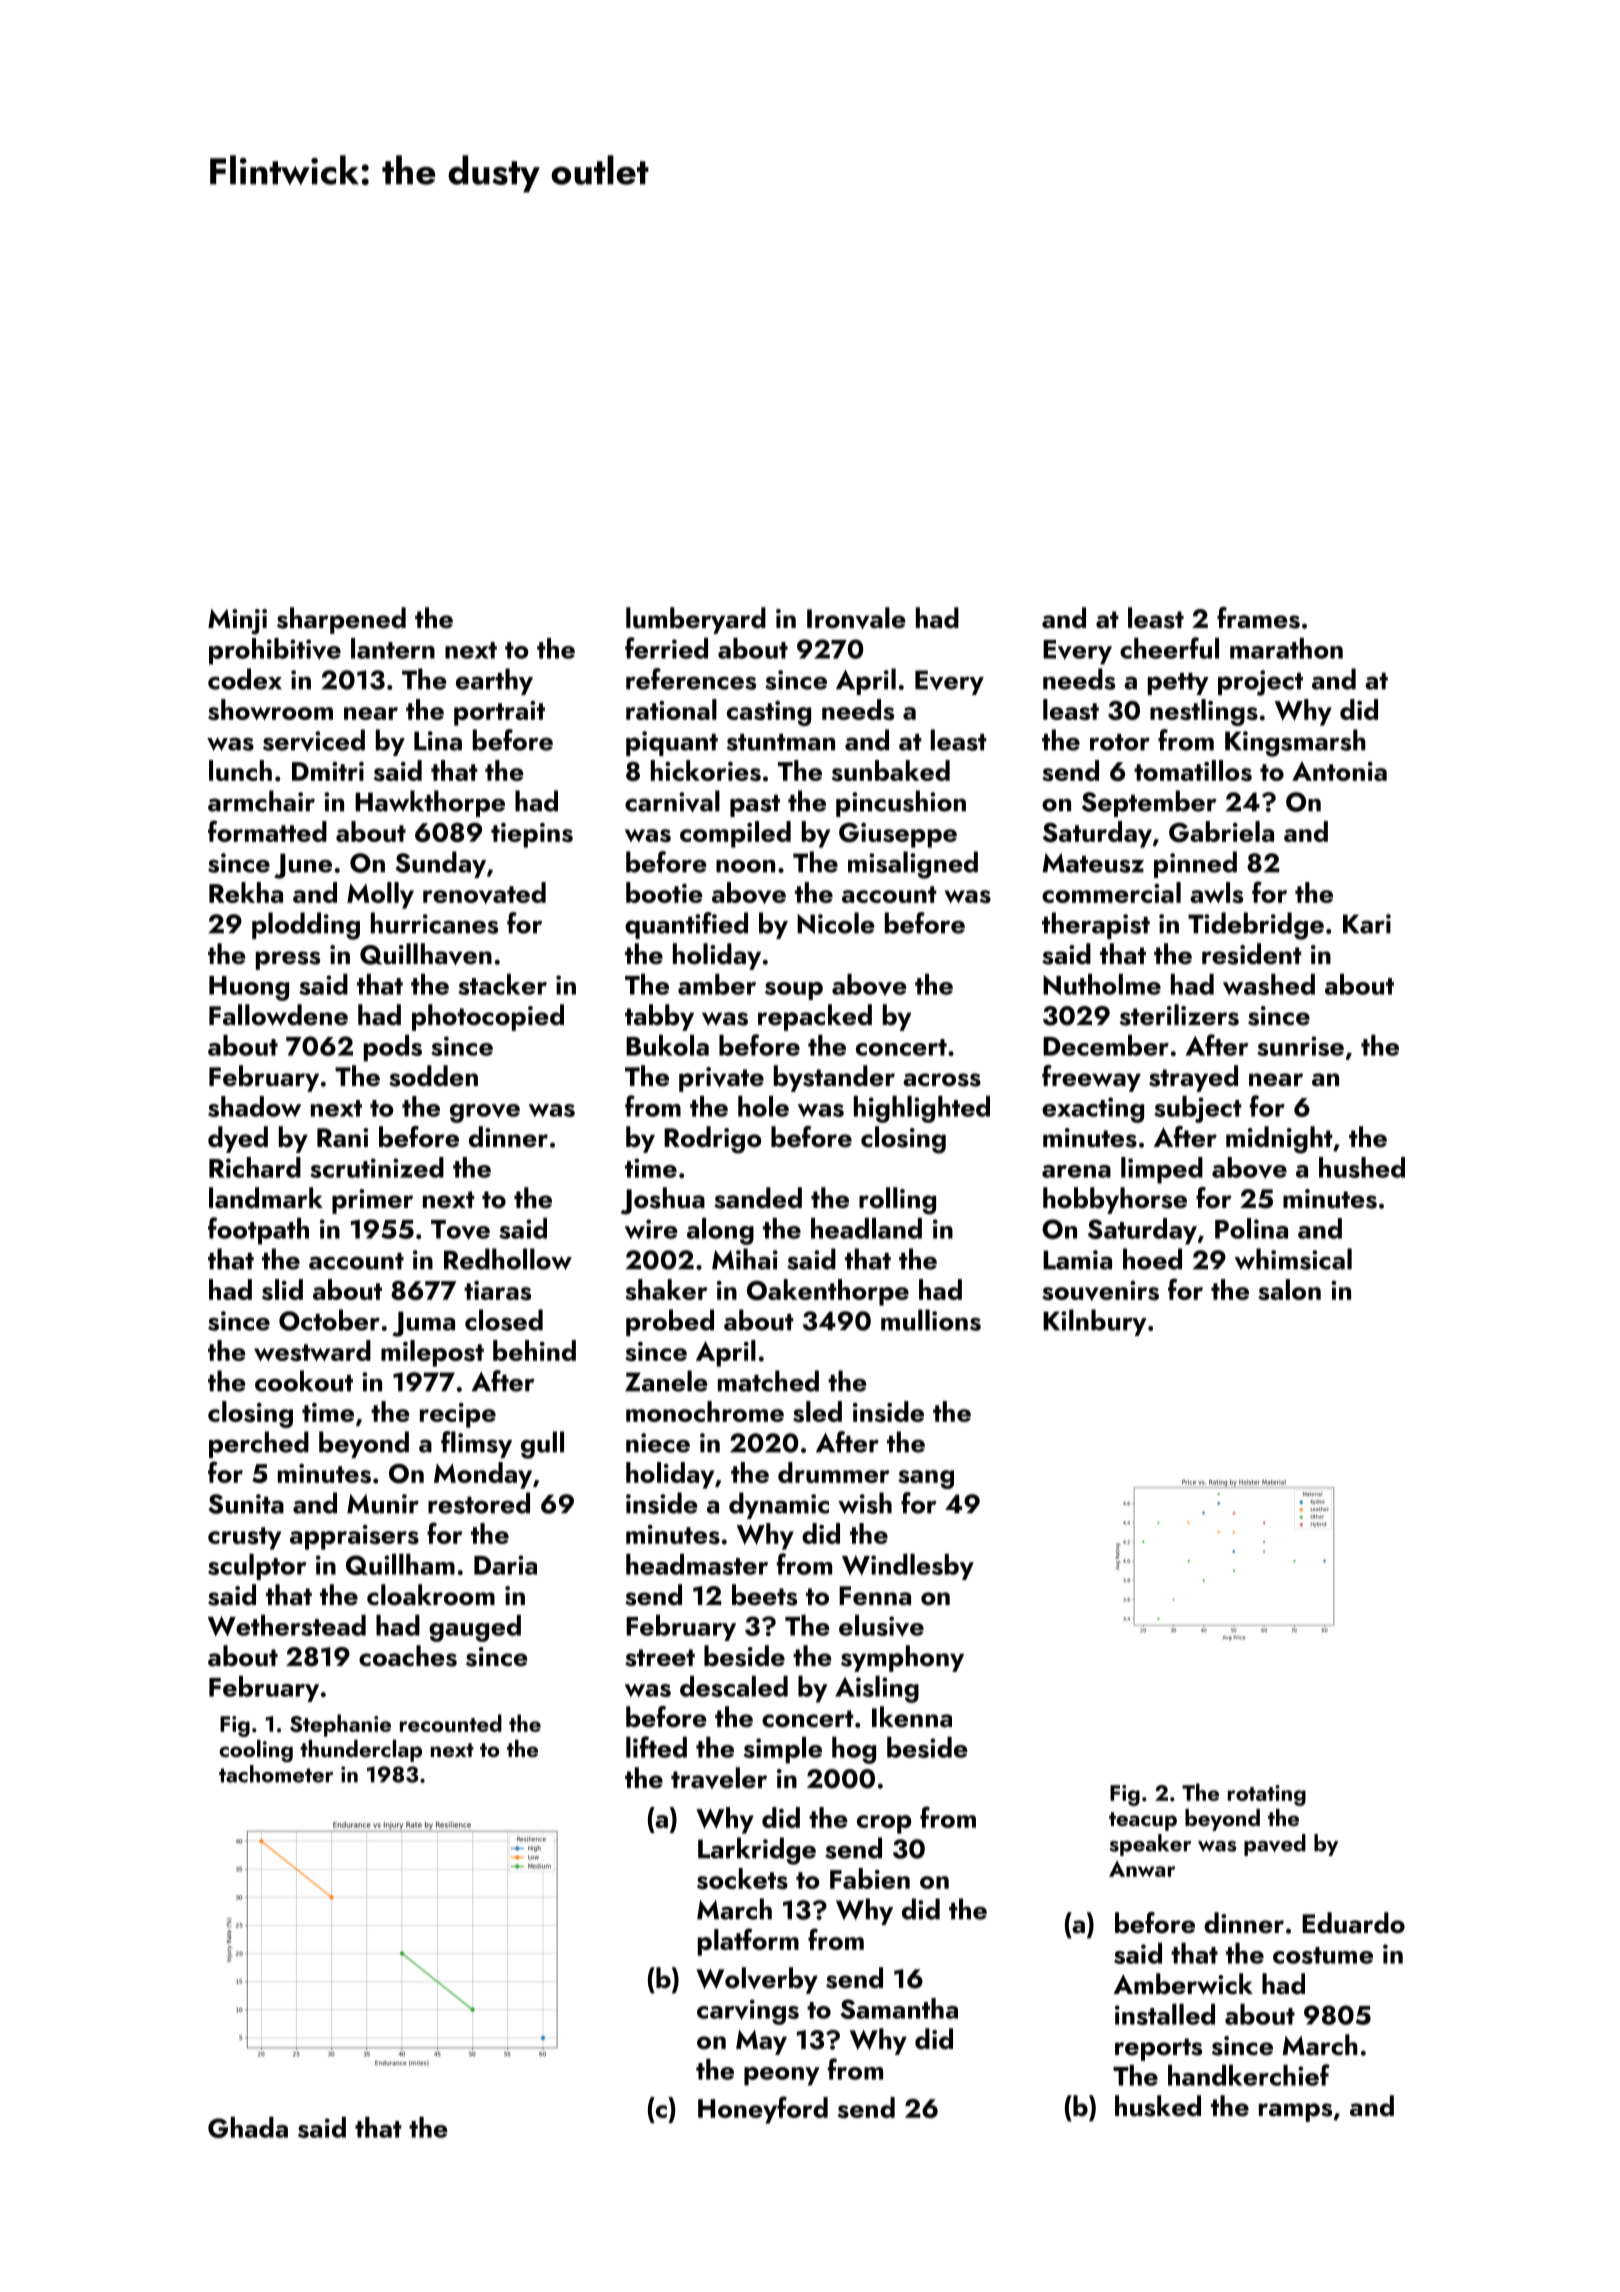  Describe the element at coordinates (248, 2127) in the document. I see `Ghada` at that location.
